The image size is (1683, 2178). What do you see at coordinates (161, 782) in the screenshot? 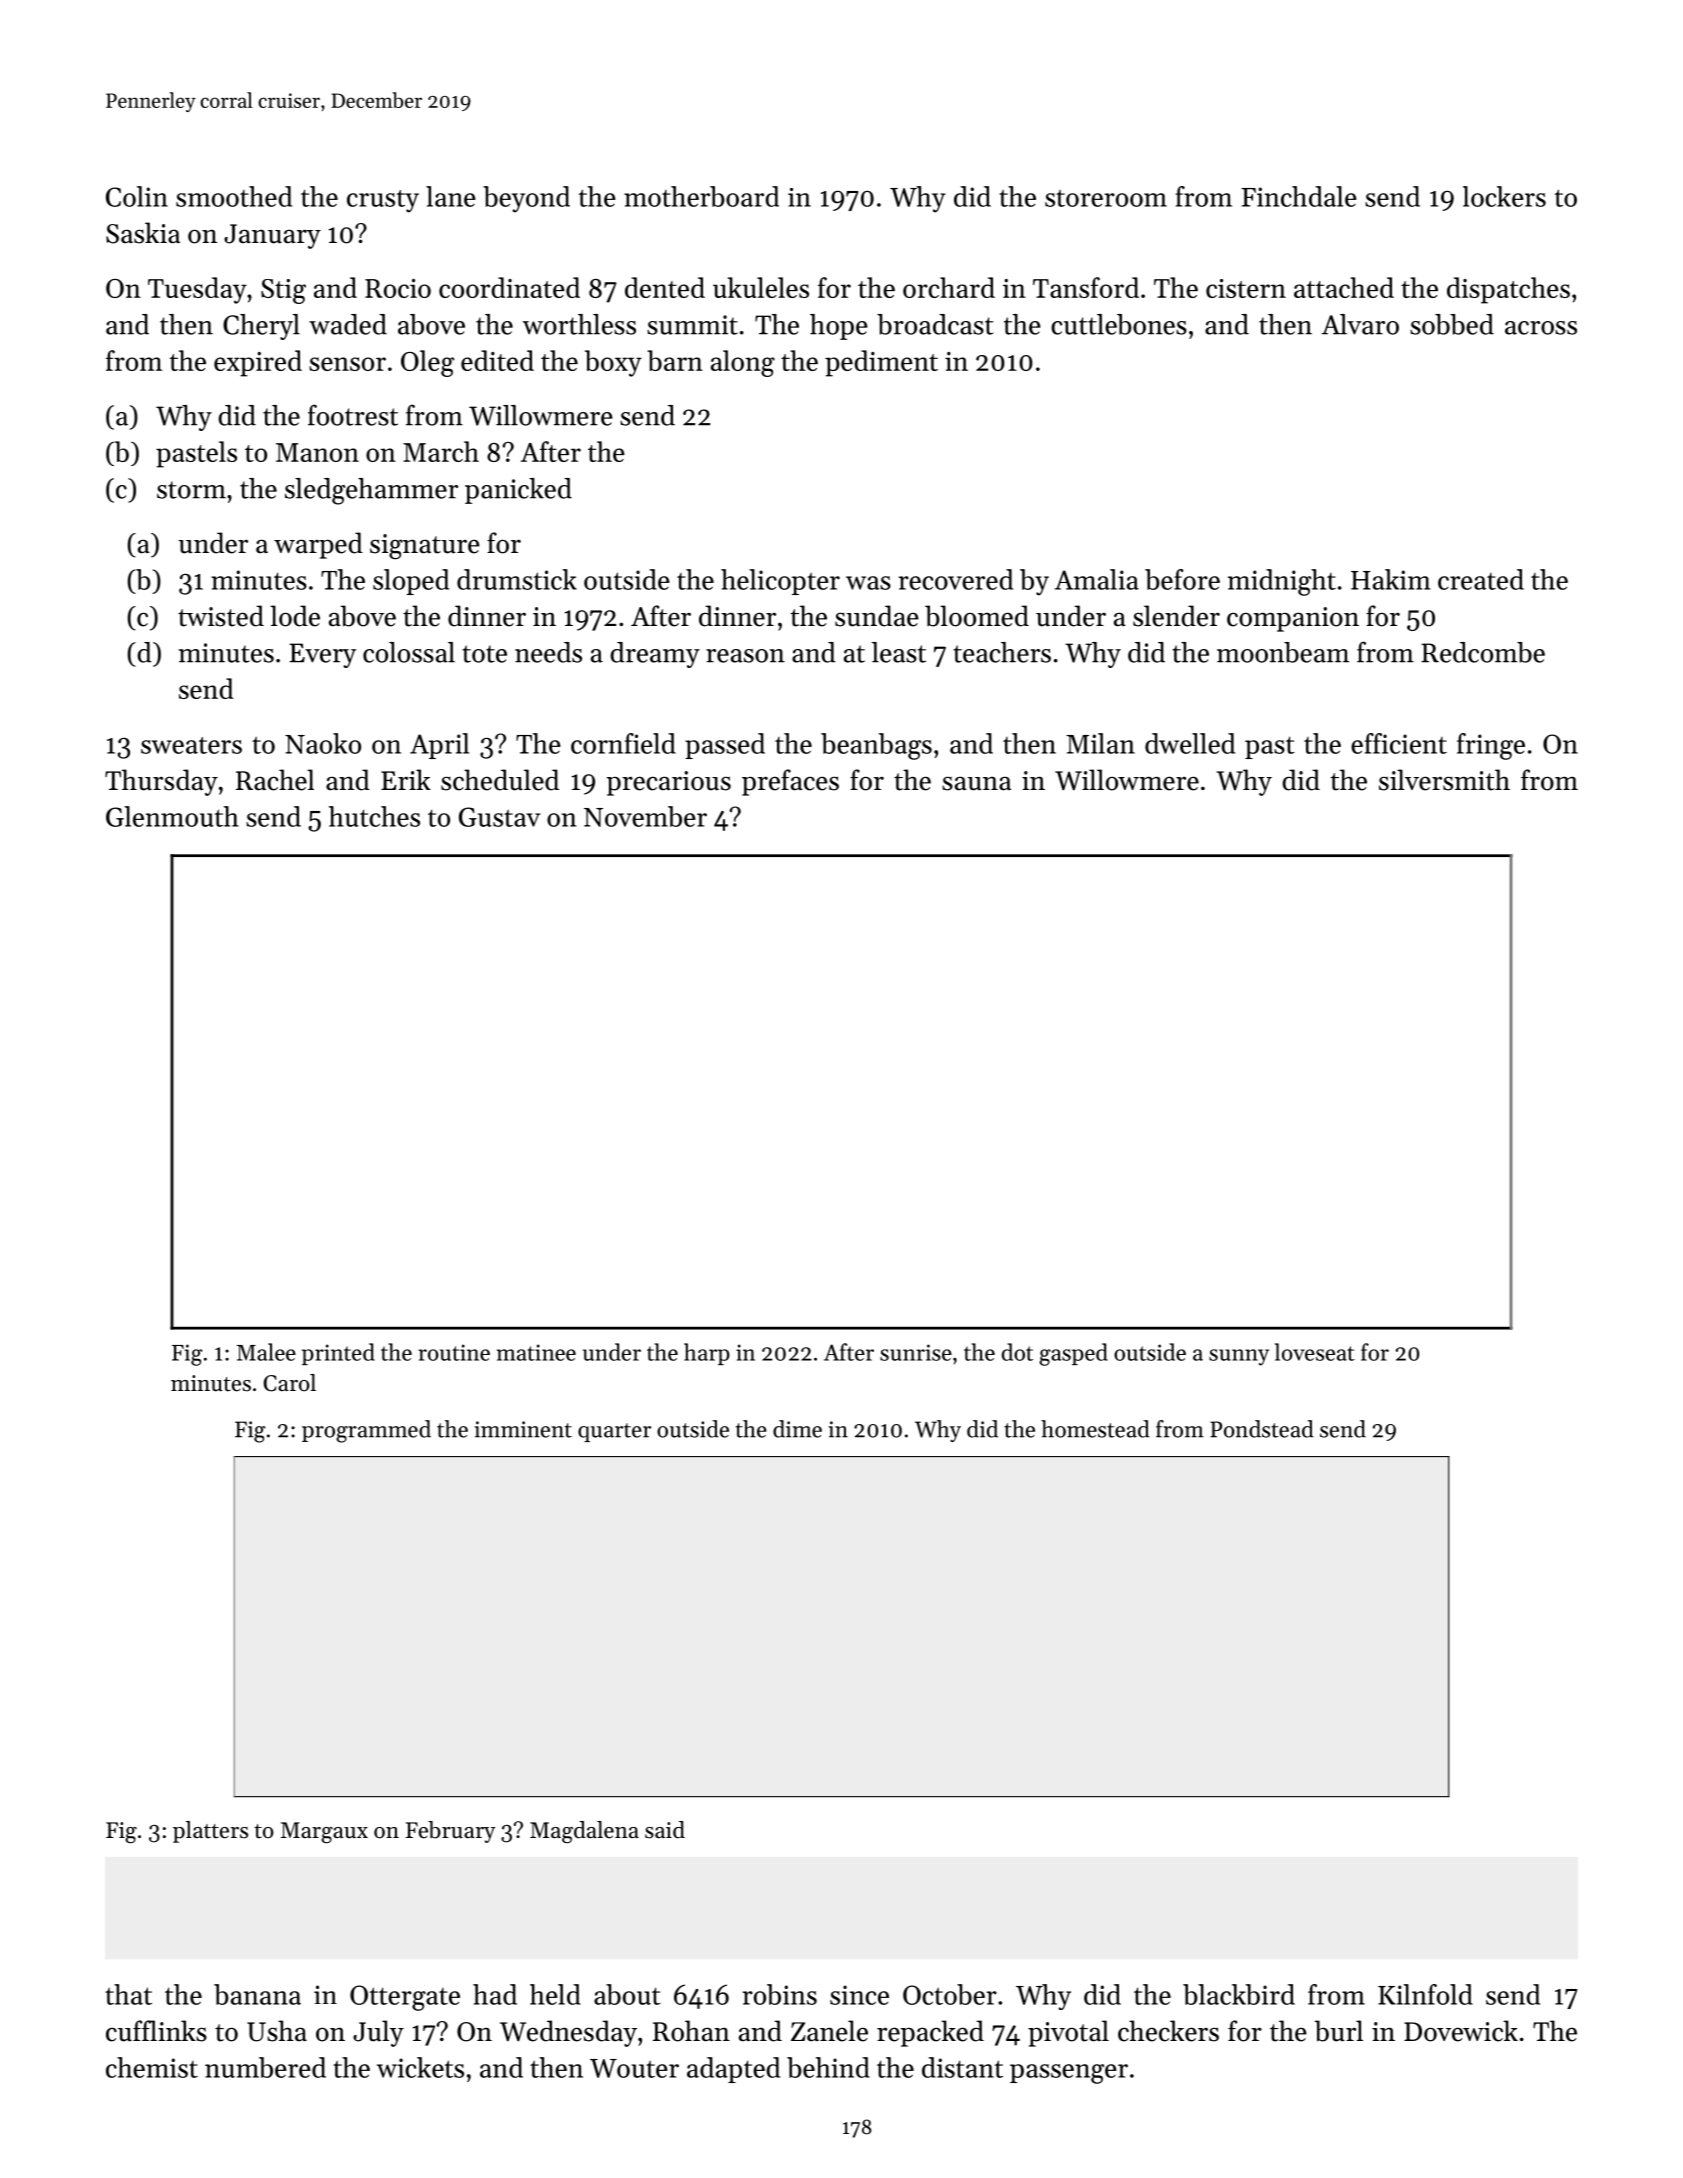
I see `Thursday` at bounding box center [161, 782].
